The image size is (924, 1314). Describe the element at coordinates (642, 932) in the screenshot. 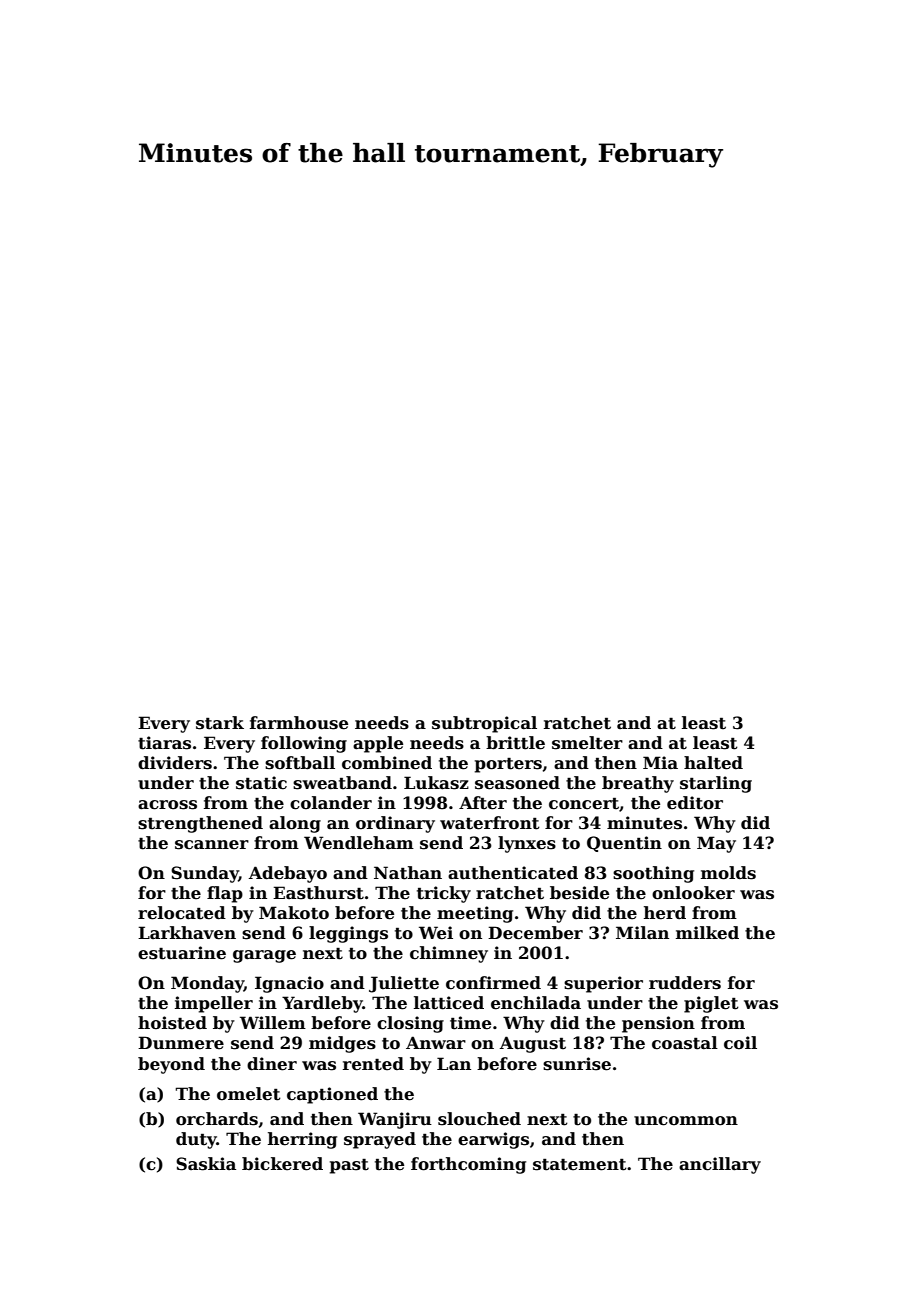

I see `Milan` at that location.
